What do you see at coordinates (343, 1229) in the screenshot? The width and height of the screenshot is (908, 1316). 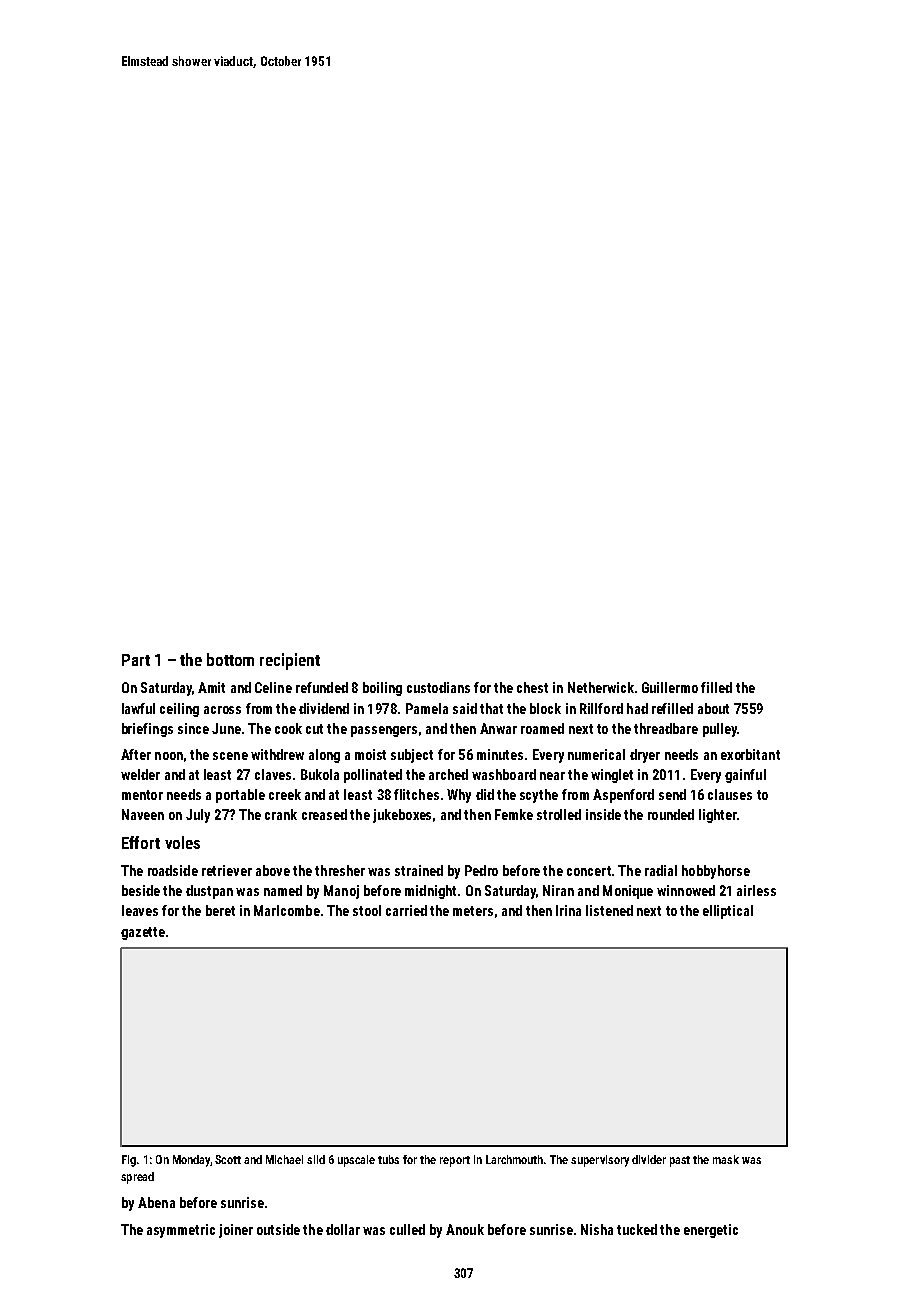 I see `dollar` at bounding box center [343, 1229].
